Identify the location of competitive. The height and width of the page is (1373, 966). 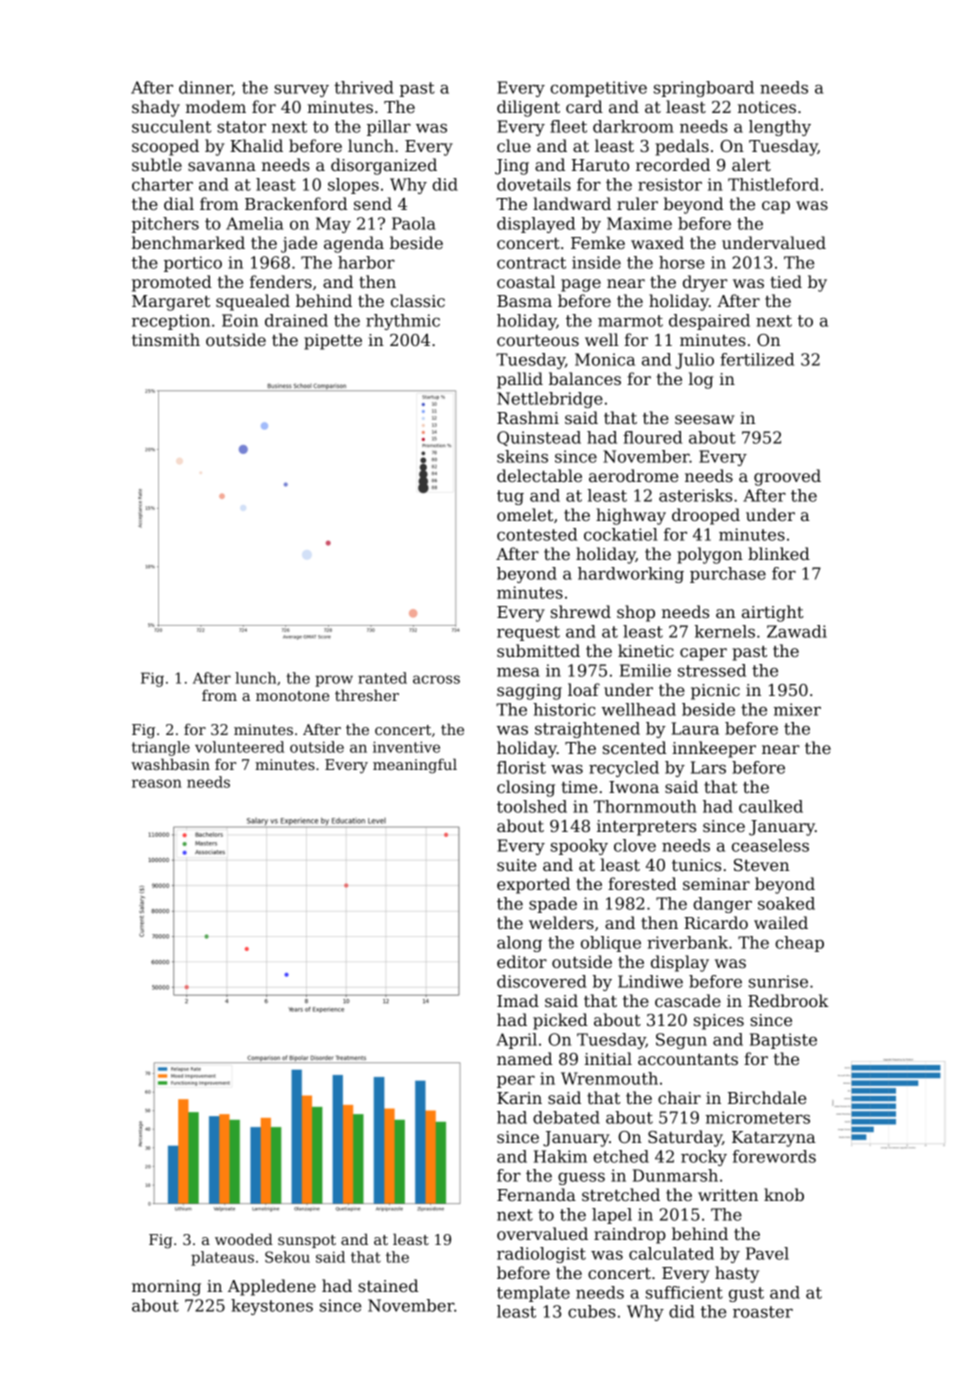
(598, 89).
